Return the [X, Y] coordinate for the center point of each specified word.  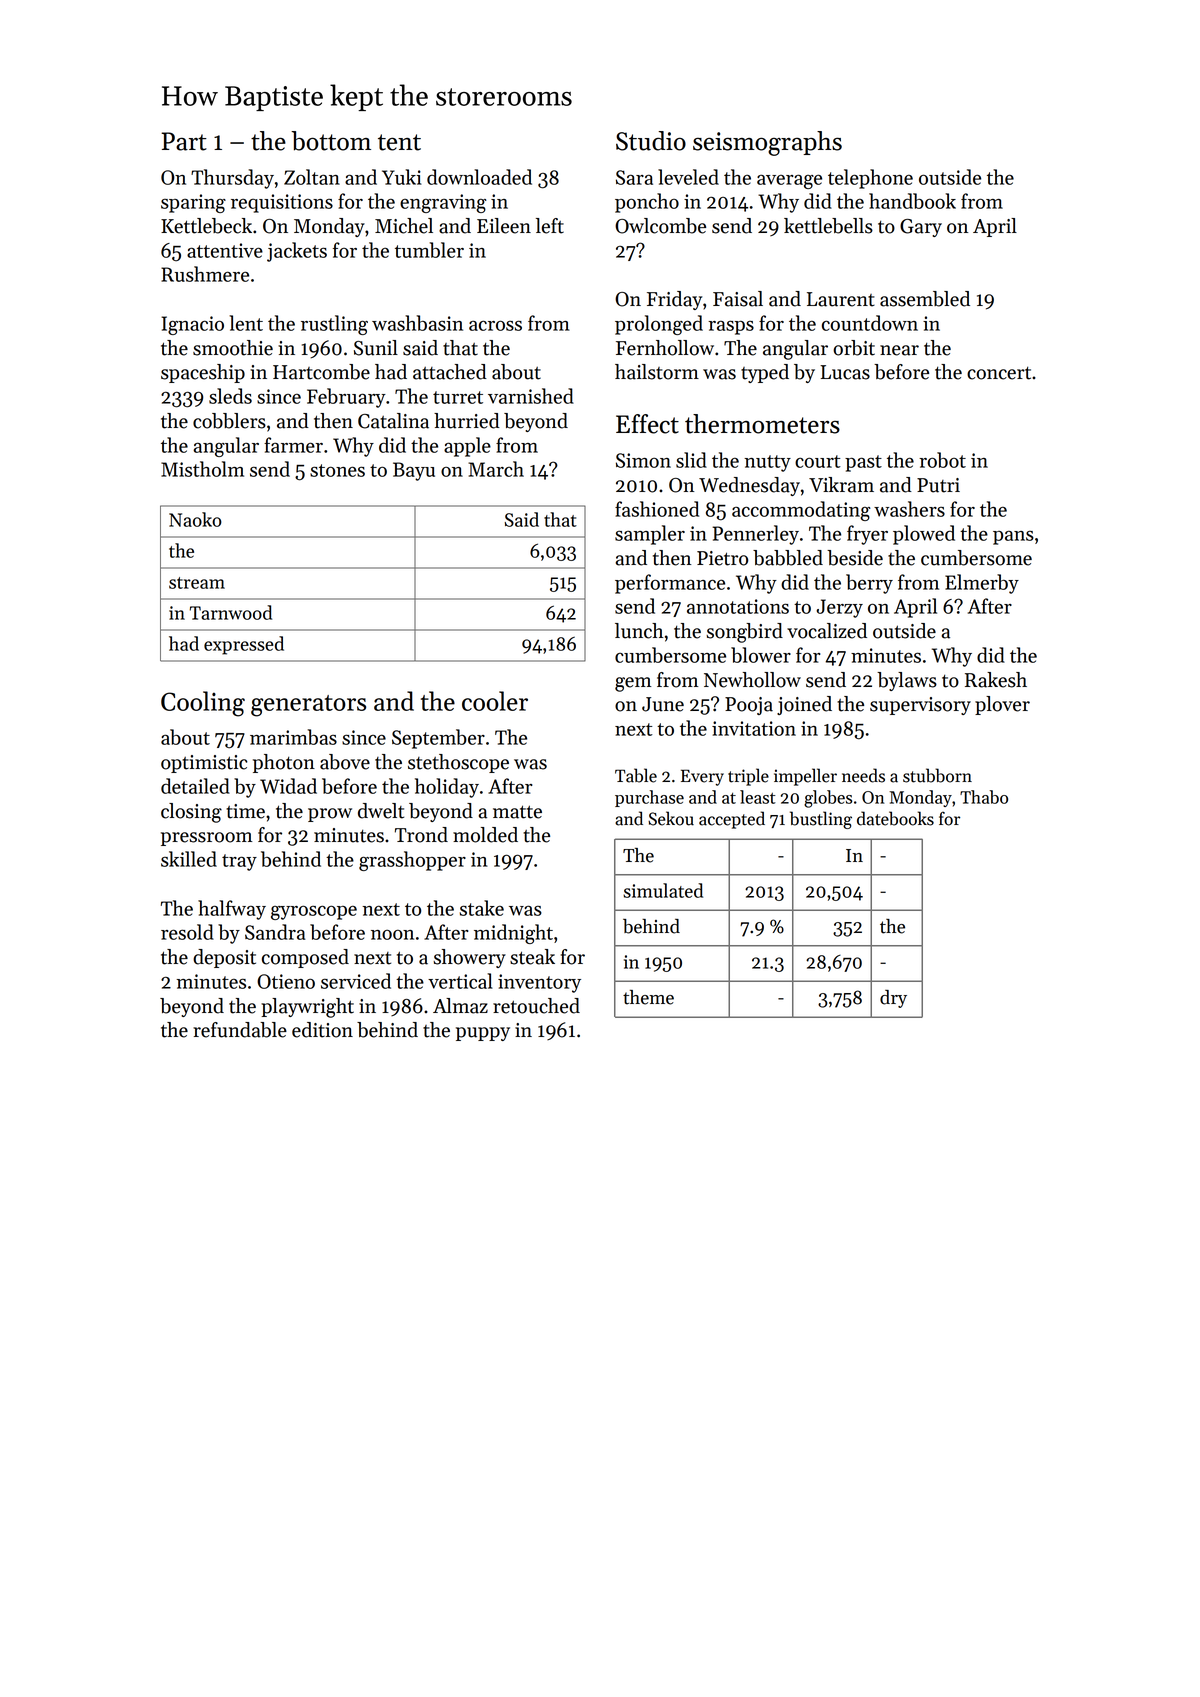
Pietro [722, 558]
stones [337, 470]
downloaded [479, 177]
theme [648, 997]
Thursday [232, 179]
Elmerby [982, 584]
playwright [307, 1008]
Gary [921, 228]
